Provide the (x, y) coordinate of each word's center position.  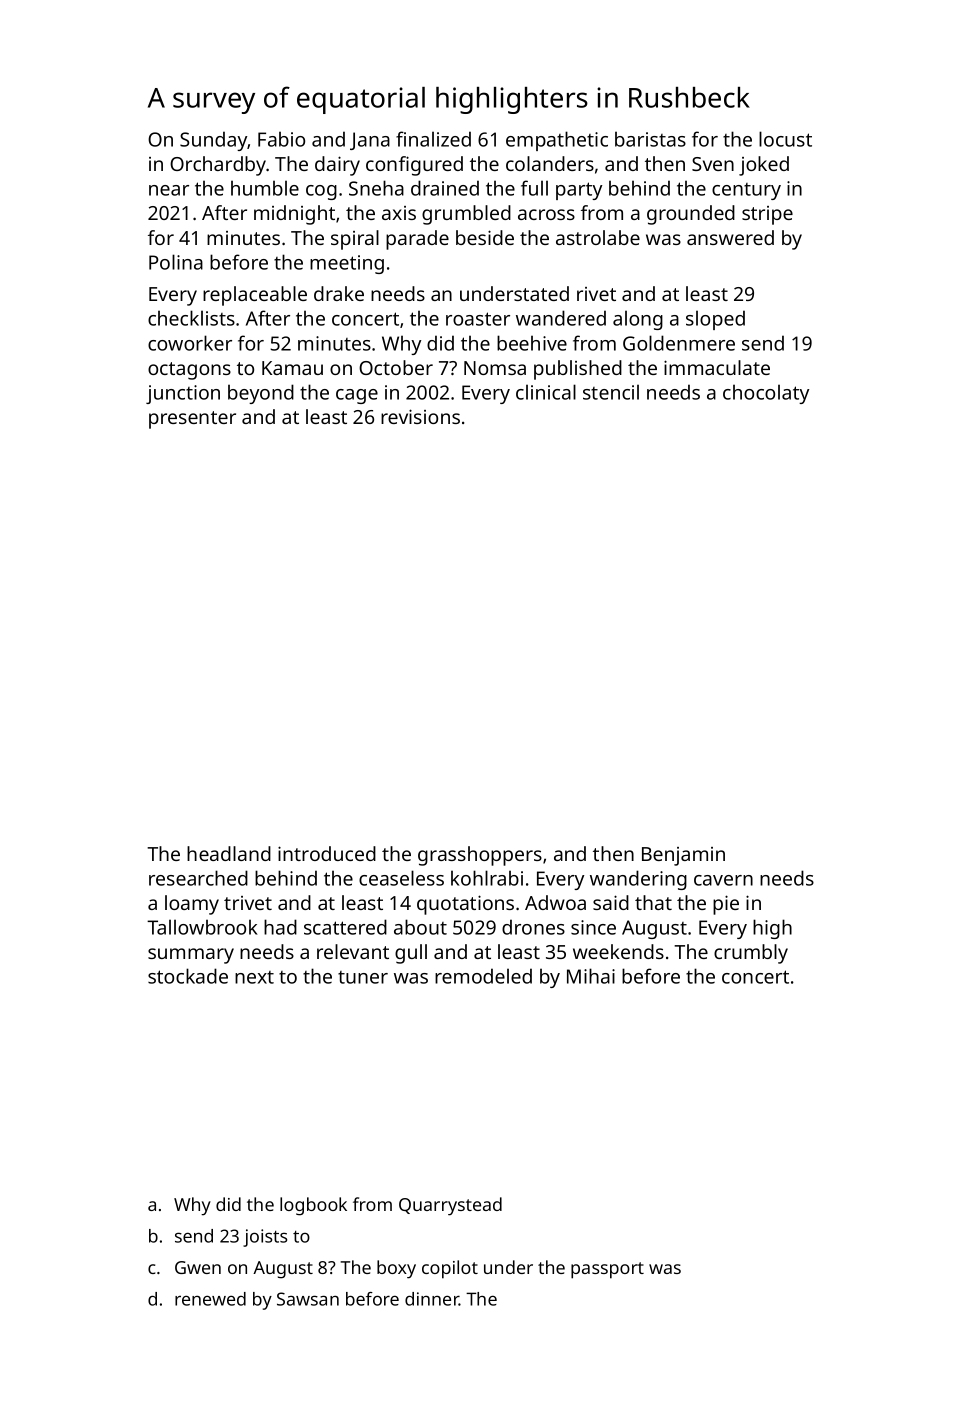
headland (229, 853)
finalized (433, 139)
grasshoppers (480, 856)
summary (191, 956)
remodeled (483, 976)
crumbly (751, 954)
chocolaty (766, 394)
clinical (546, 392)
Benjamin (683, 856)
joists (265, 1238)
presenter (192, 420)
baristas (650, 139)
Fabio (281, 139)
